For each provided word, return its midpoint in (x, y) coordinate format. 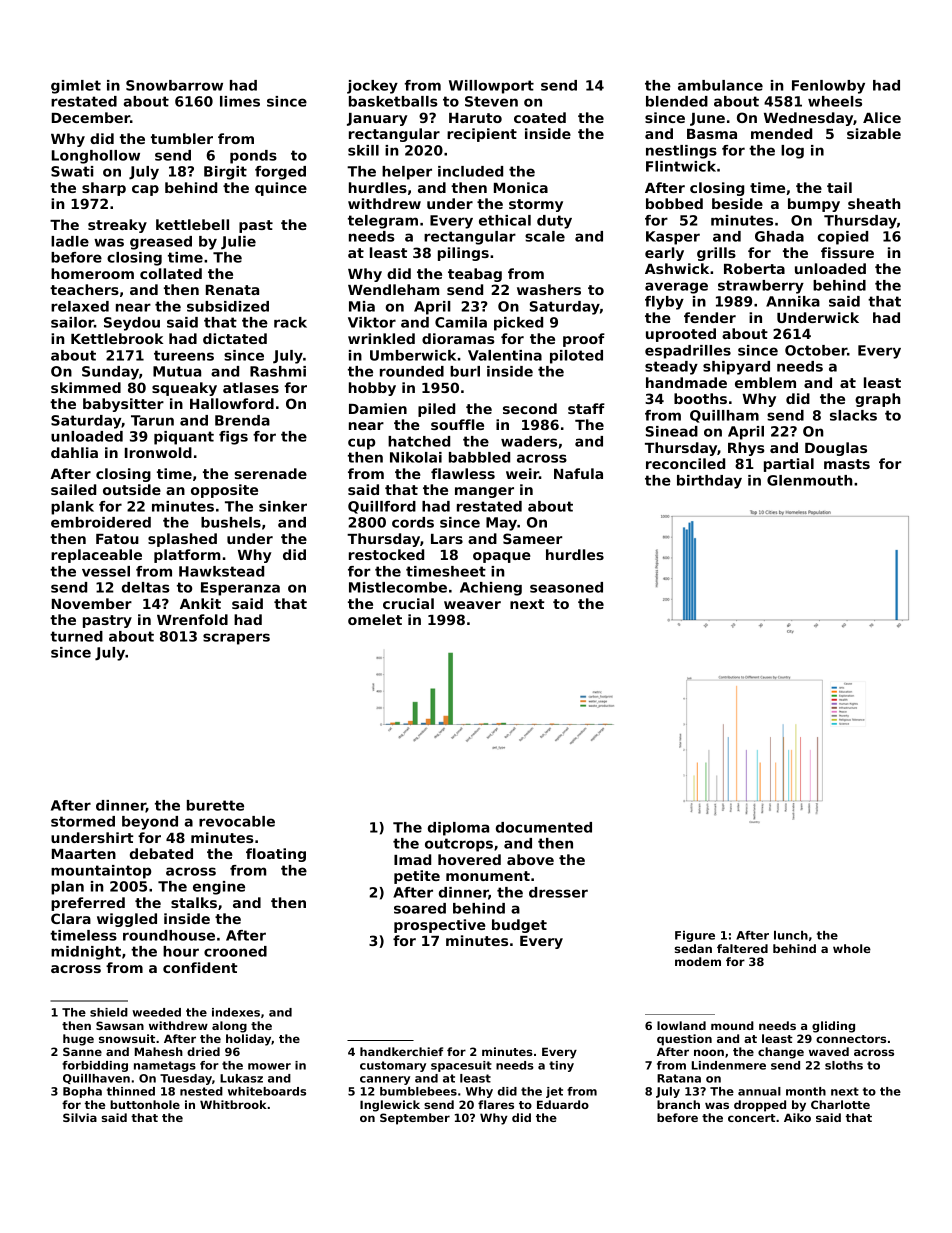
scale (545, 236)
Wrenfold (192, 619)
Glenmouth (810, 480)
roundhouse (169, 935)
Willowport (491, 87)
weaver (472, 605)
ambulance (720, 85)
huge (78, 1040)
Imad (412, 859)
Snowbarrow (174, 85)
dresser (558, 892)
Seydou (132, 324)
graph (878, 400)
